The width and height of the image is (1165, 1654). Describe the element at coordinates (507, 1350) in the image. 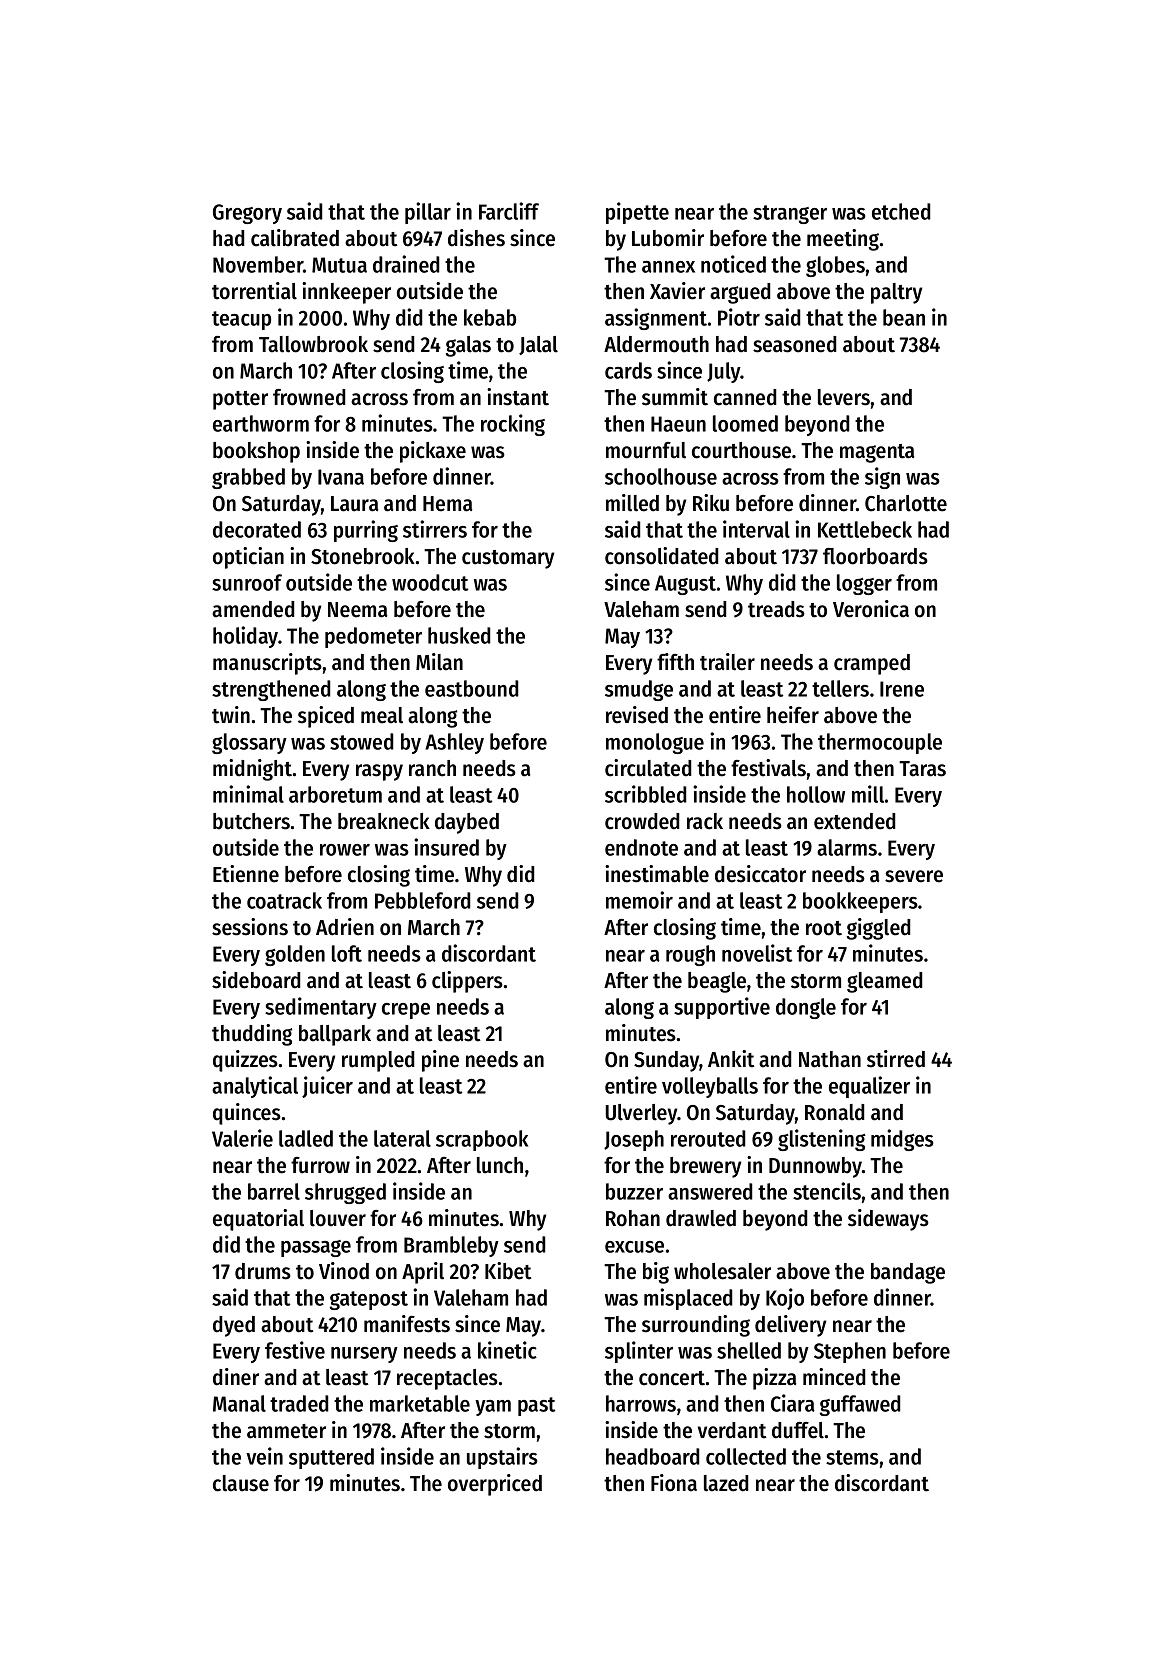

I see `kinetic` at that location.
